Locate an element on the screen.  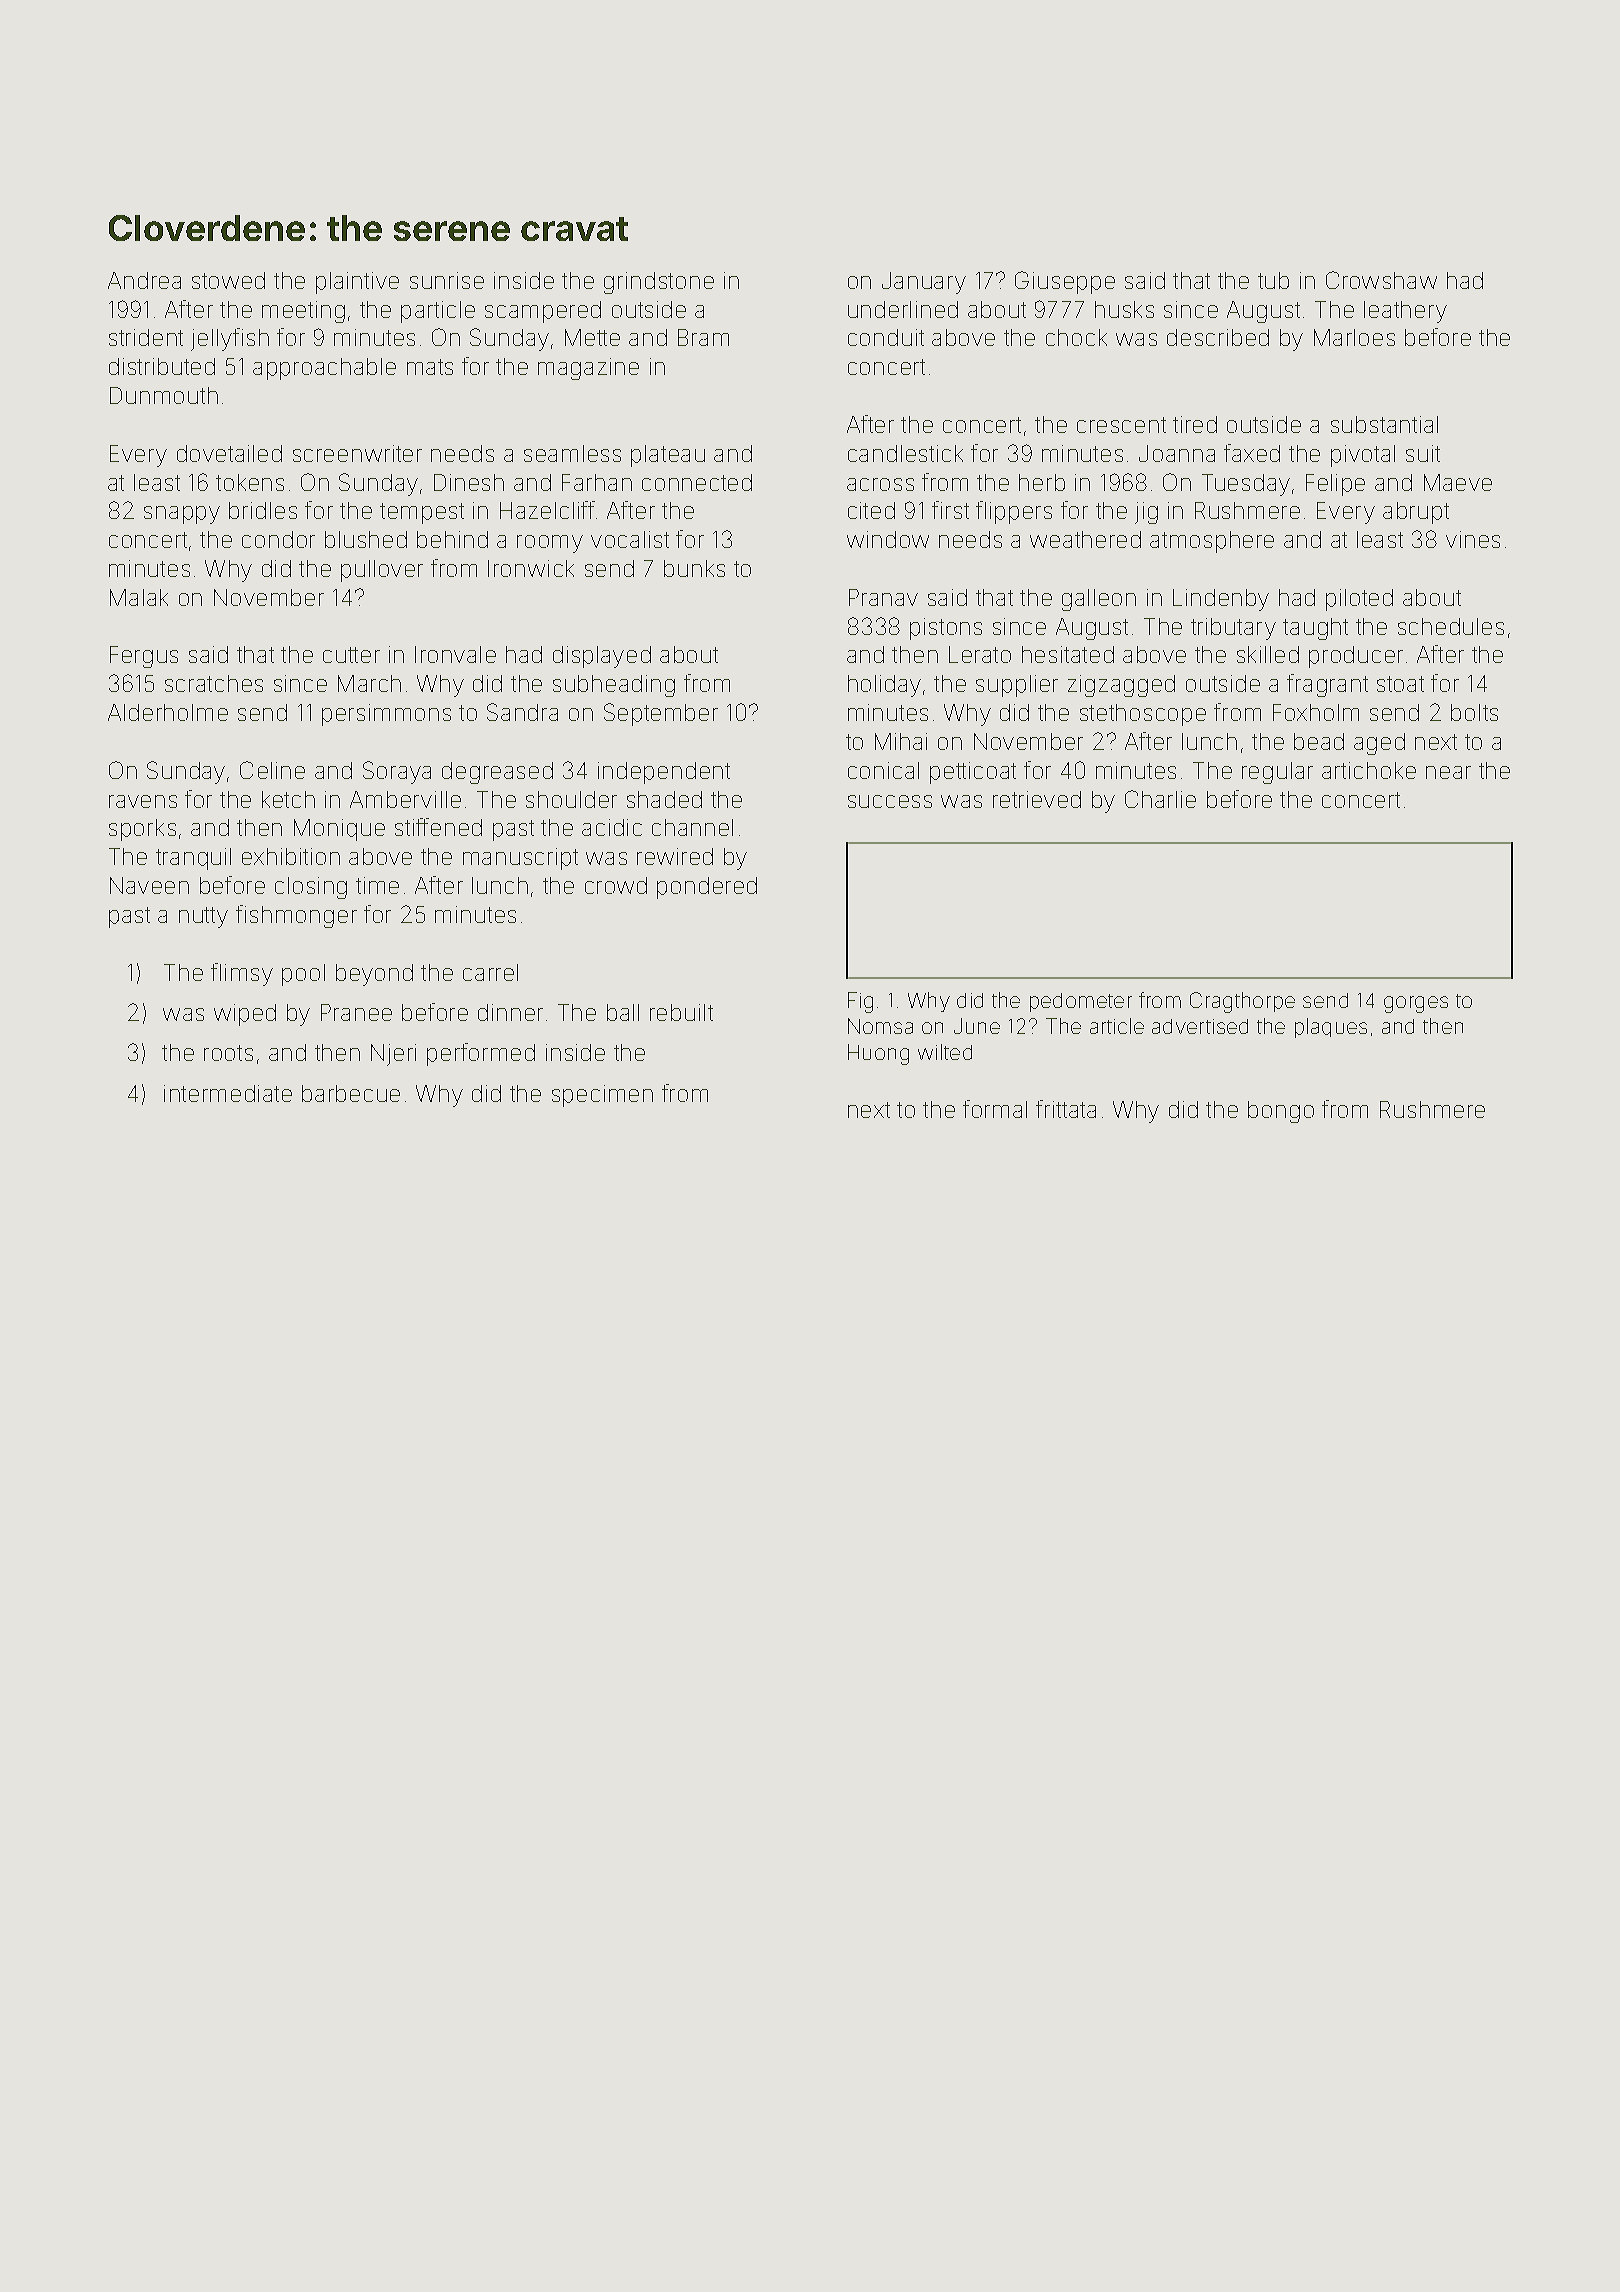
specimen is located at coordinates (602, 1096).
